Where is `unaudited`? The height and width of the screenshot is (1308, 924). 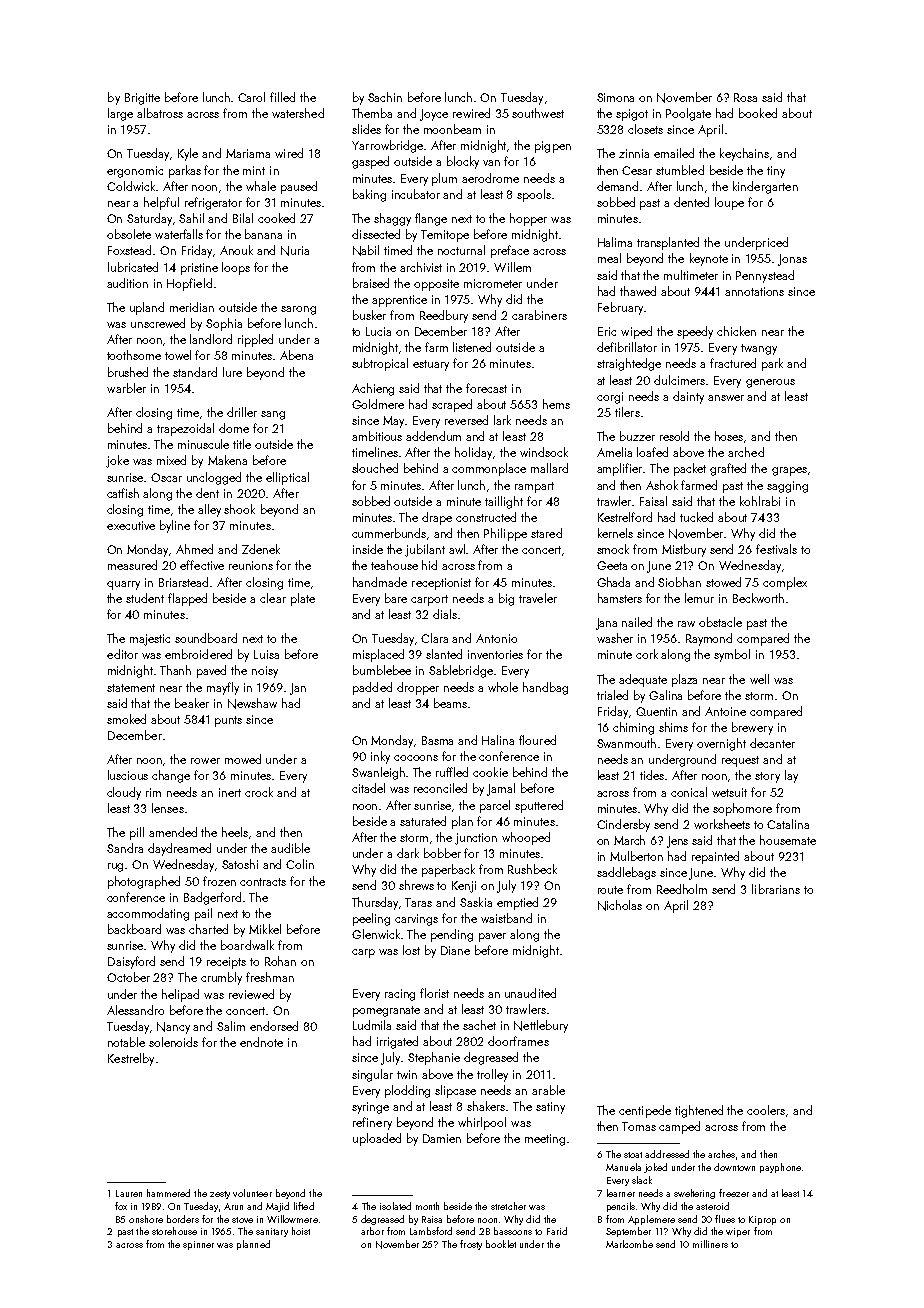
unaudited is located at coordinates (530, 993).
